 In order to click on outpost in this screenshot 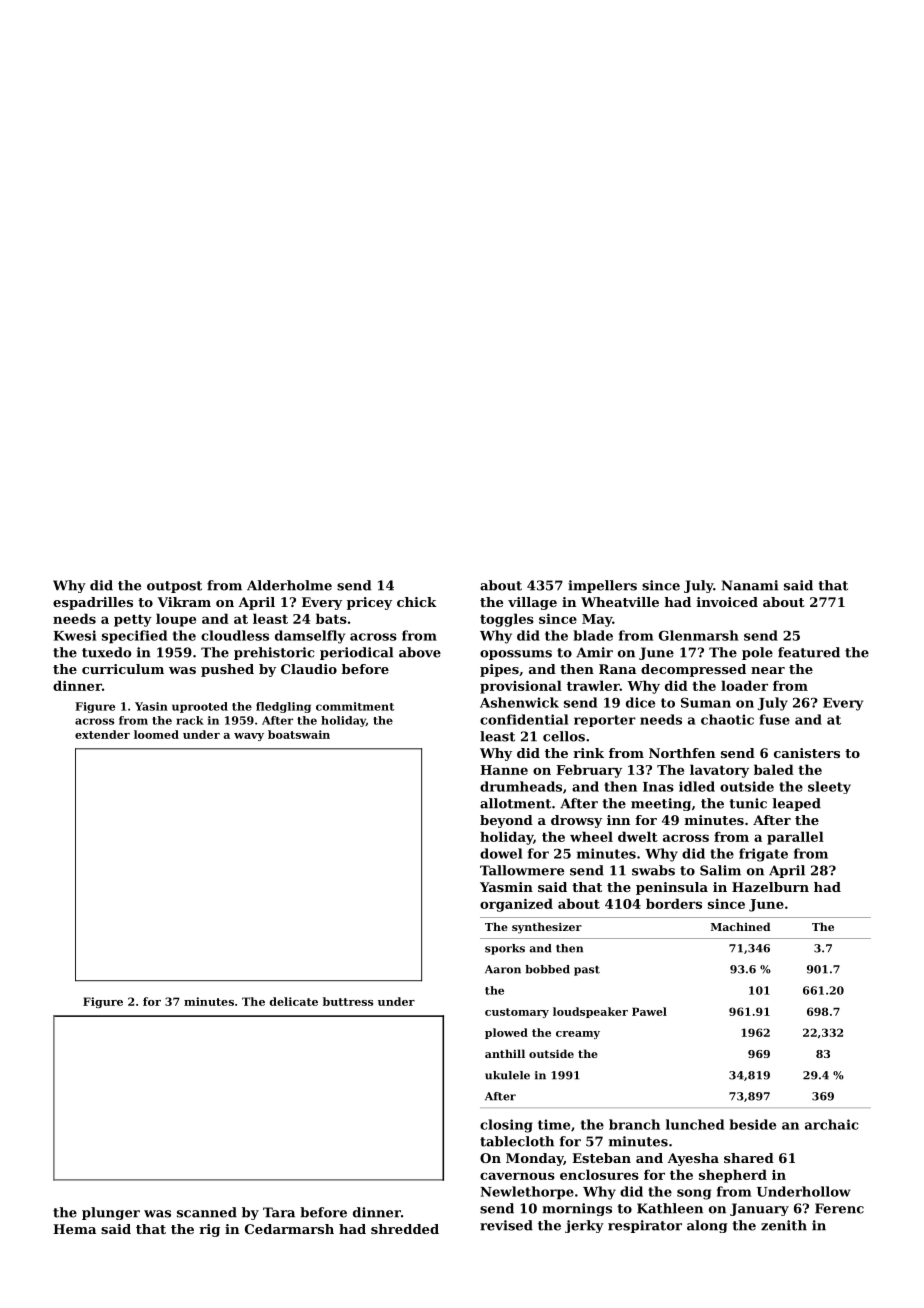, I will do `click(174, 587)`.
